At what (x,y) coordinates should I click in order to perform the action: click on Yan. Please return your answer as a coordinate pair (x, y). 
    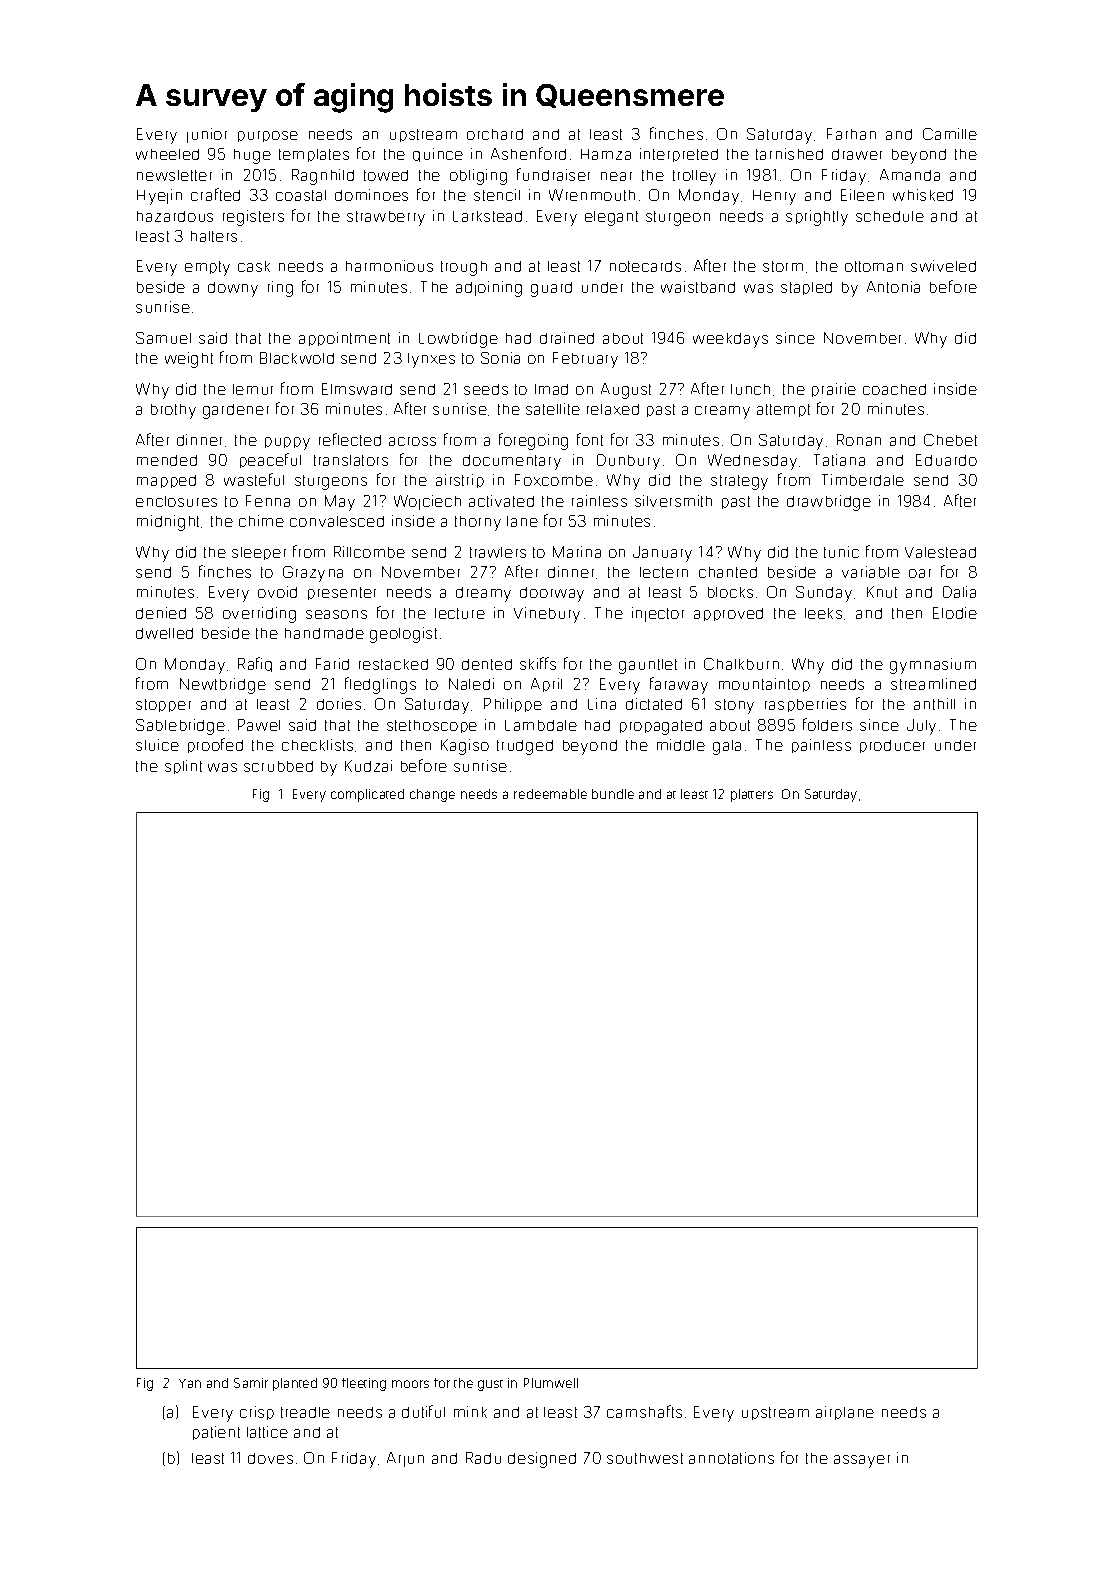
    Looking at the image, I should click on (190, 1383).
